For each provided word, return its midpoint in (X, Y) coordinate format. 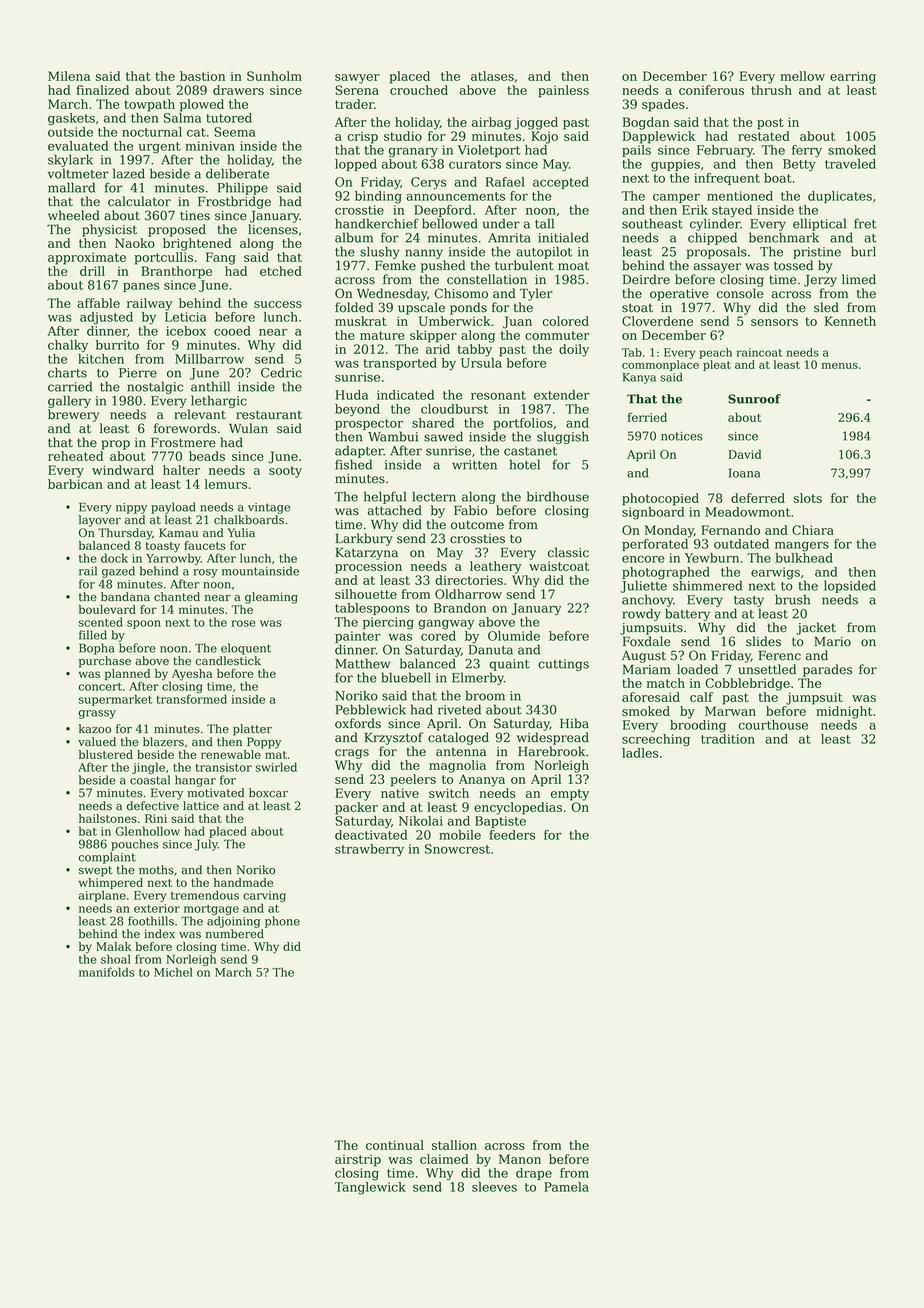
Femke (395, 265)
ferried (647, 417)
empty (570, 795)
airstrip (358, 1160)
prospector (369, 424)
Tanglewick (370, 1188)
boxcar (268, 793)
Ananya (482, 780)
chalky (68, 346)
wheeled (74, 215)
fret (865, 223)
